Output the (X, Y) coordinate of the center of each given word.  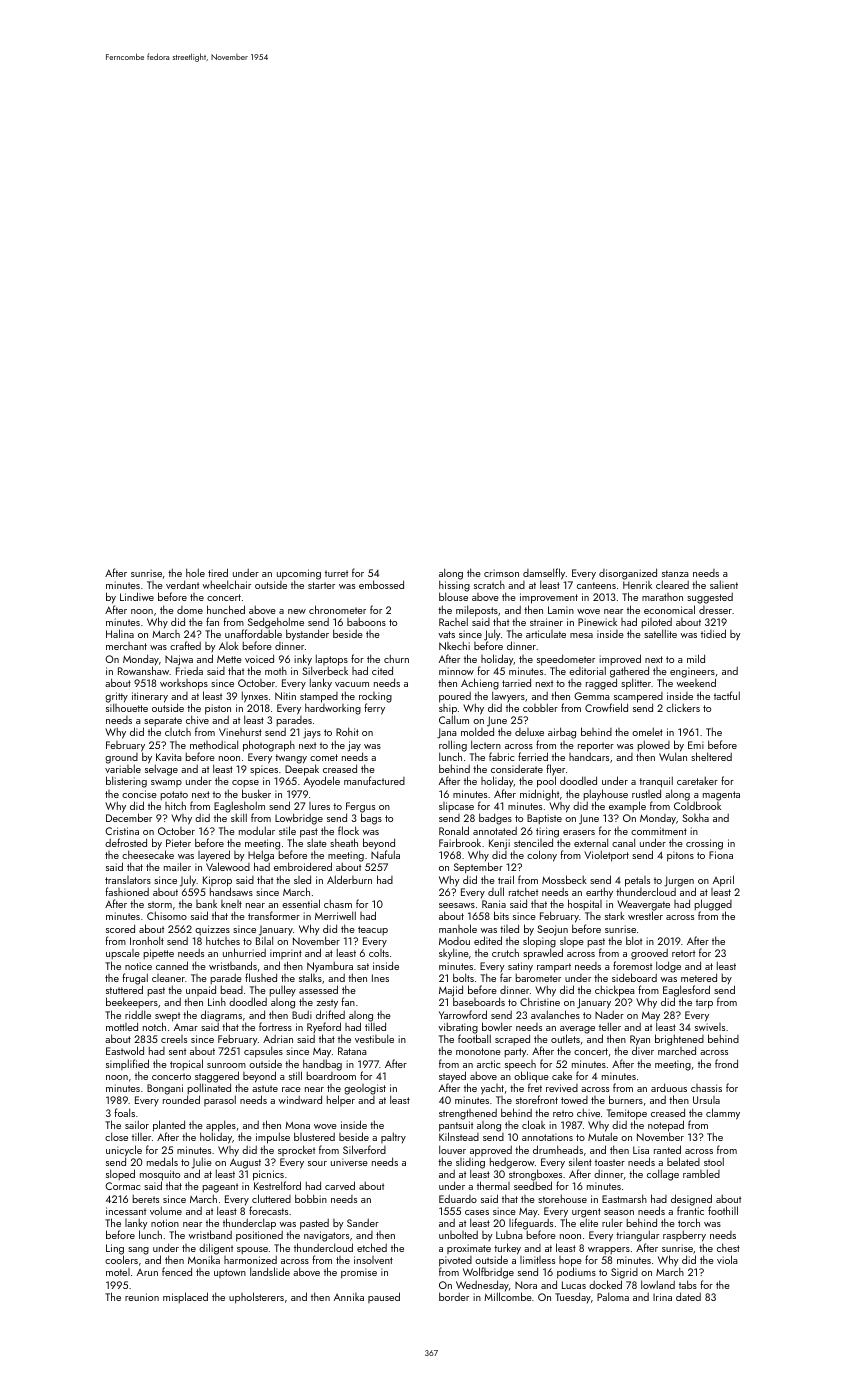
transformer (274, 915)
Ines (380, 978)
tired (218, 572)
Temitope (627, 1114)
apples (221, 1126)
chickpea (615, 991)
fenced (177, 1271)
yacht (492, 1089)
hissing (454, 587)
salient (724, 584)
